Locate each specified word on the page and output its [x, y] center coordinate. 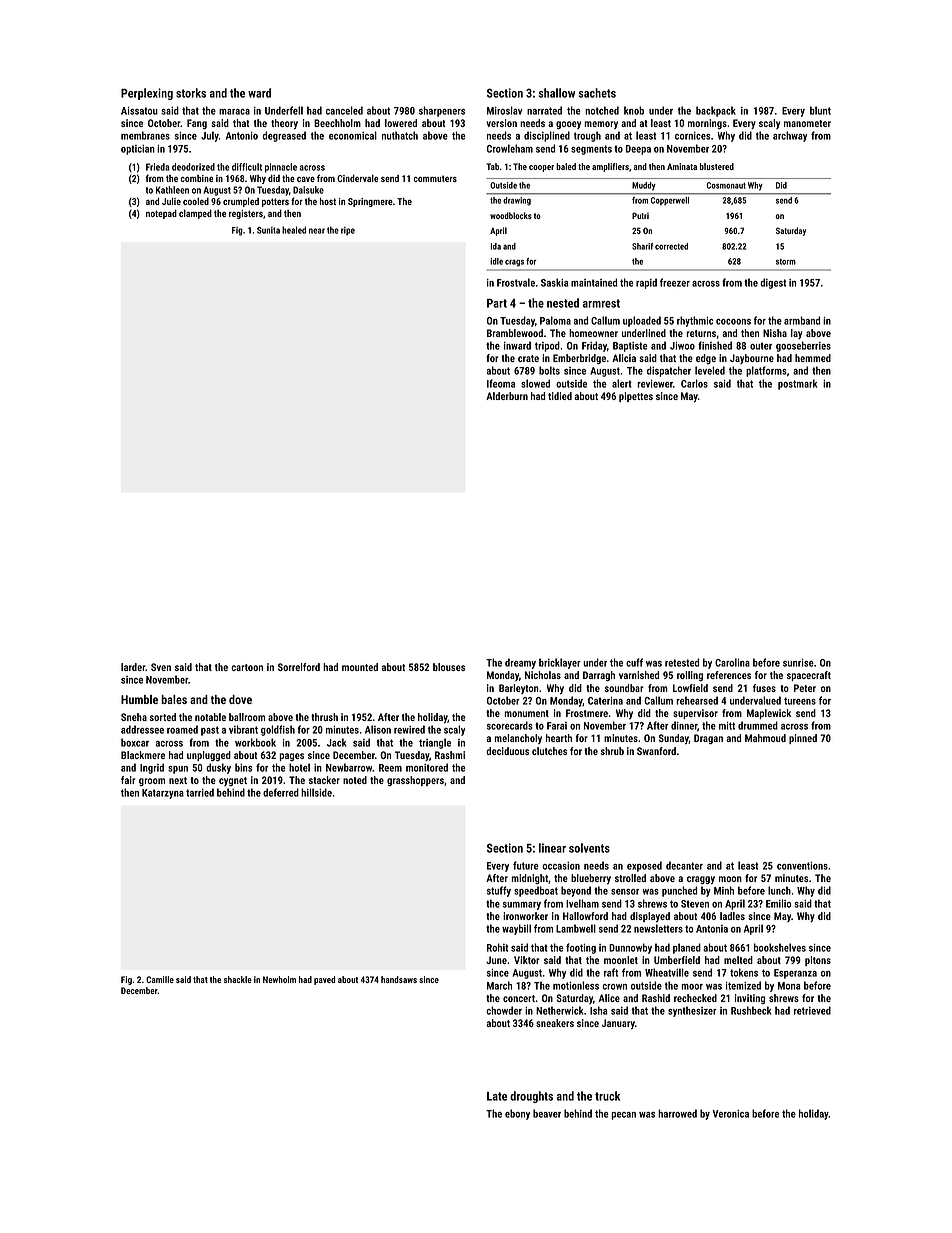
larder [133, 667]
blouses [449, 667]
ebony [517, 1114]
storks [191, 93]
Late [497, 1096]
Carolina [732, 662]
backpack [716, 111]
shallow [557, 93]
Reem [390, 768]
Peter [805, 688]
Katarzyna [163, 794]
